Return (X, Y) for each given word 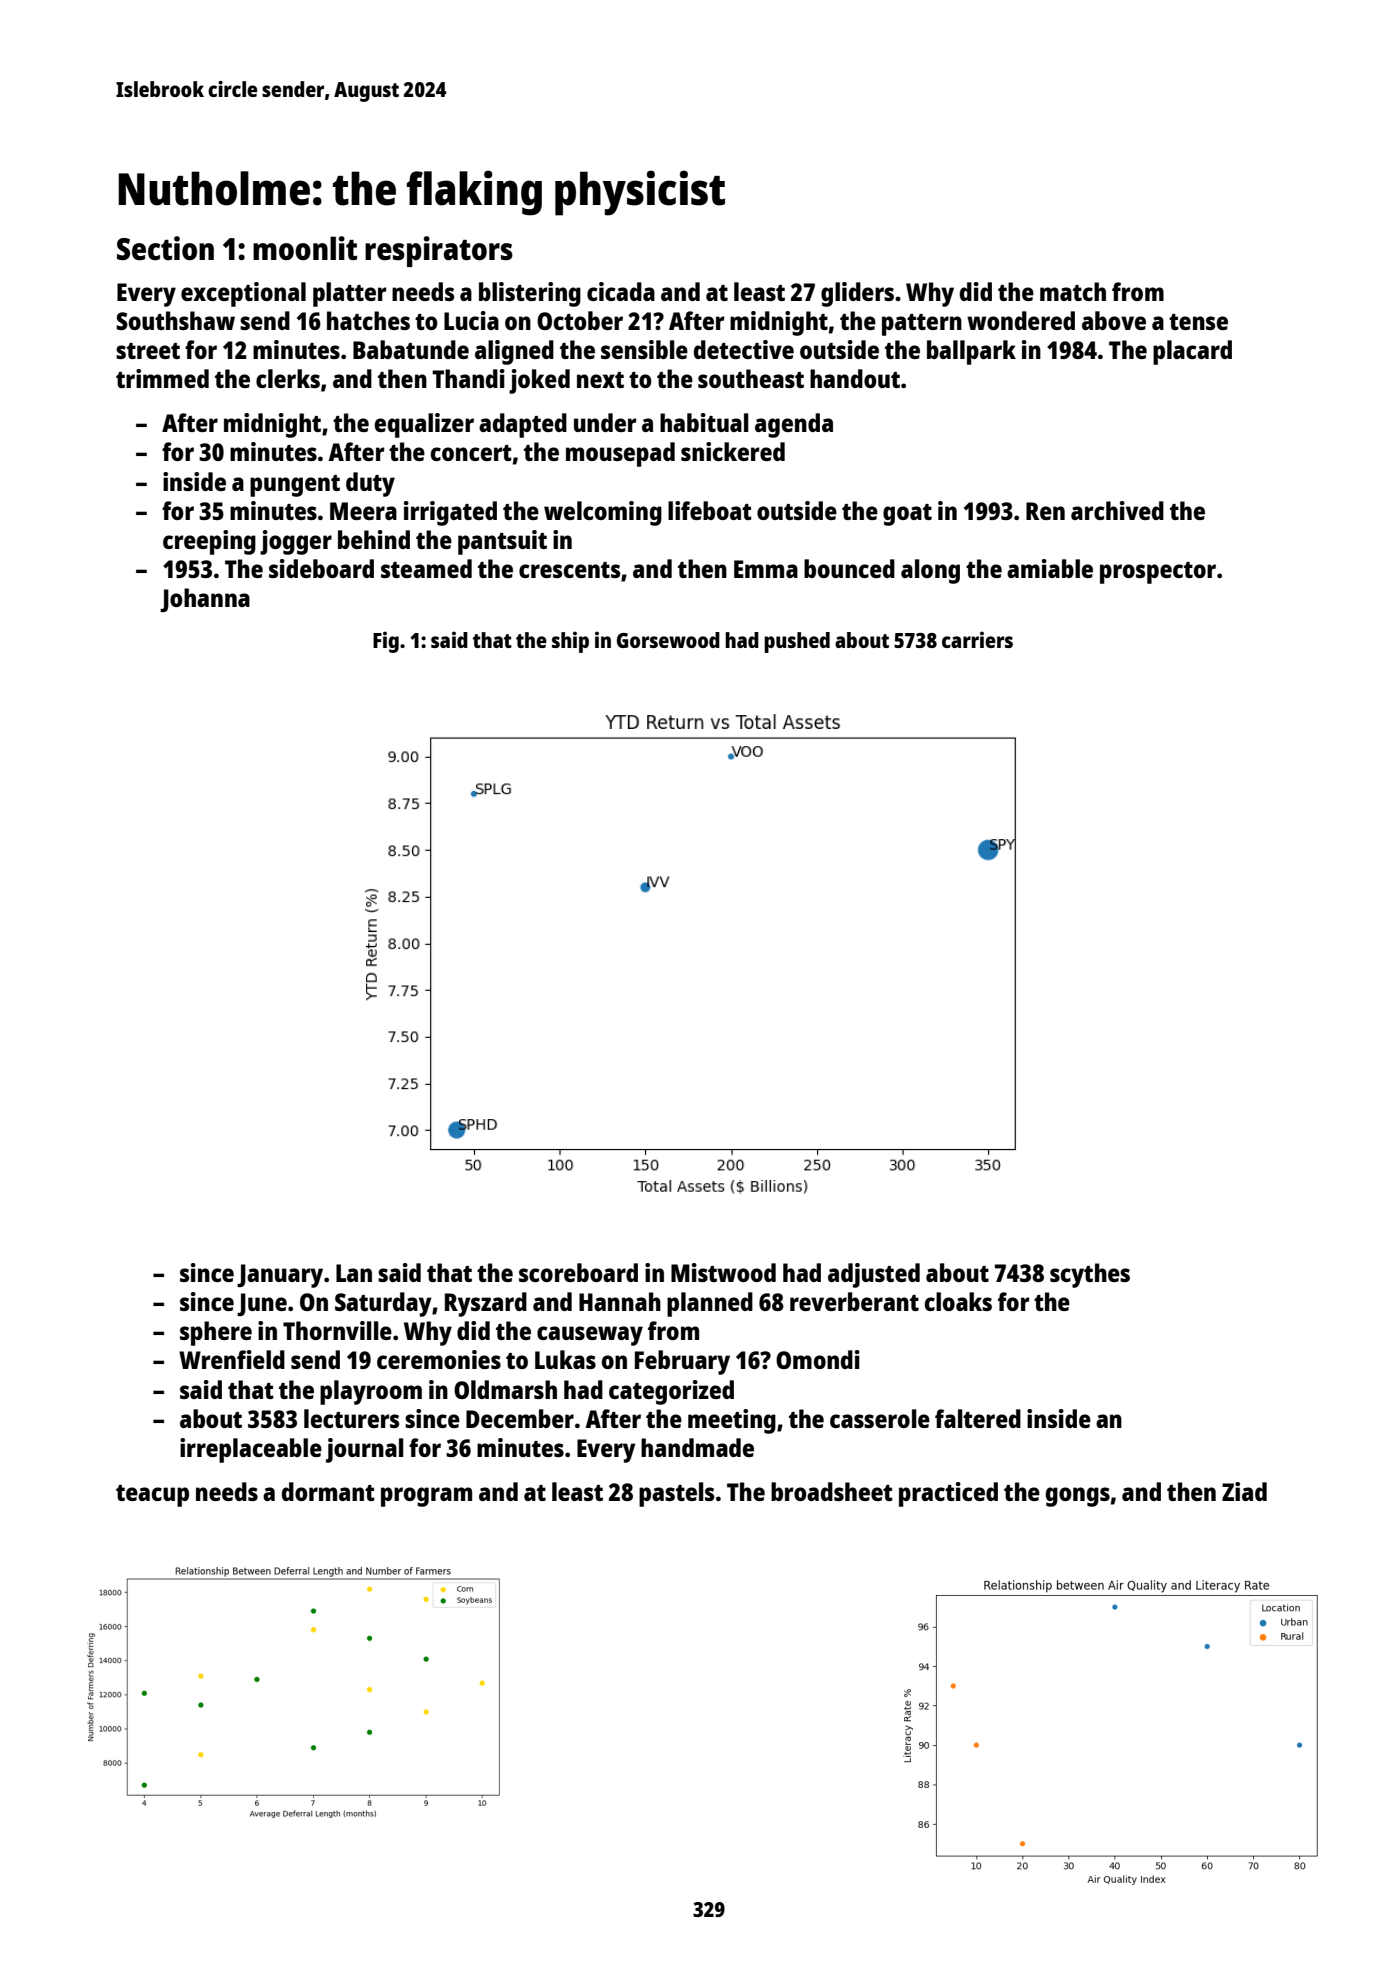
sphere (216, 1333)
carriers (977, 639)
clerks (288, 378)
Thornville (337, 1330)
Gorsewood (668, 640)
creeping (209, 542)
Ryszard (486, 1304)
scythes (1090, 1275)
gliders (857, 294)
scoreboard (578, 1272)
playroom (371, 1392)
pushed (797, 642)
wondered (1021, 320)
